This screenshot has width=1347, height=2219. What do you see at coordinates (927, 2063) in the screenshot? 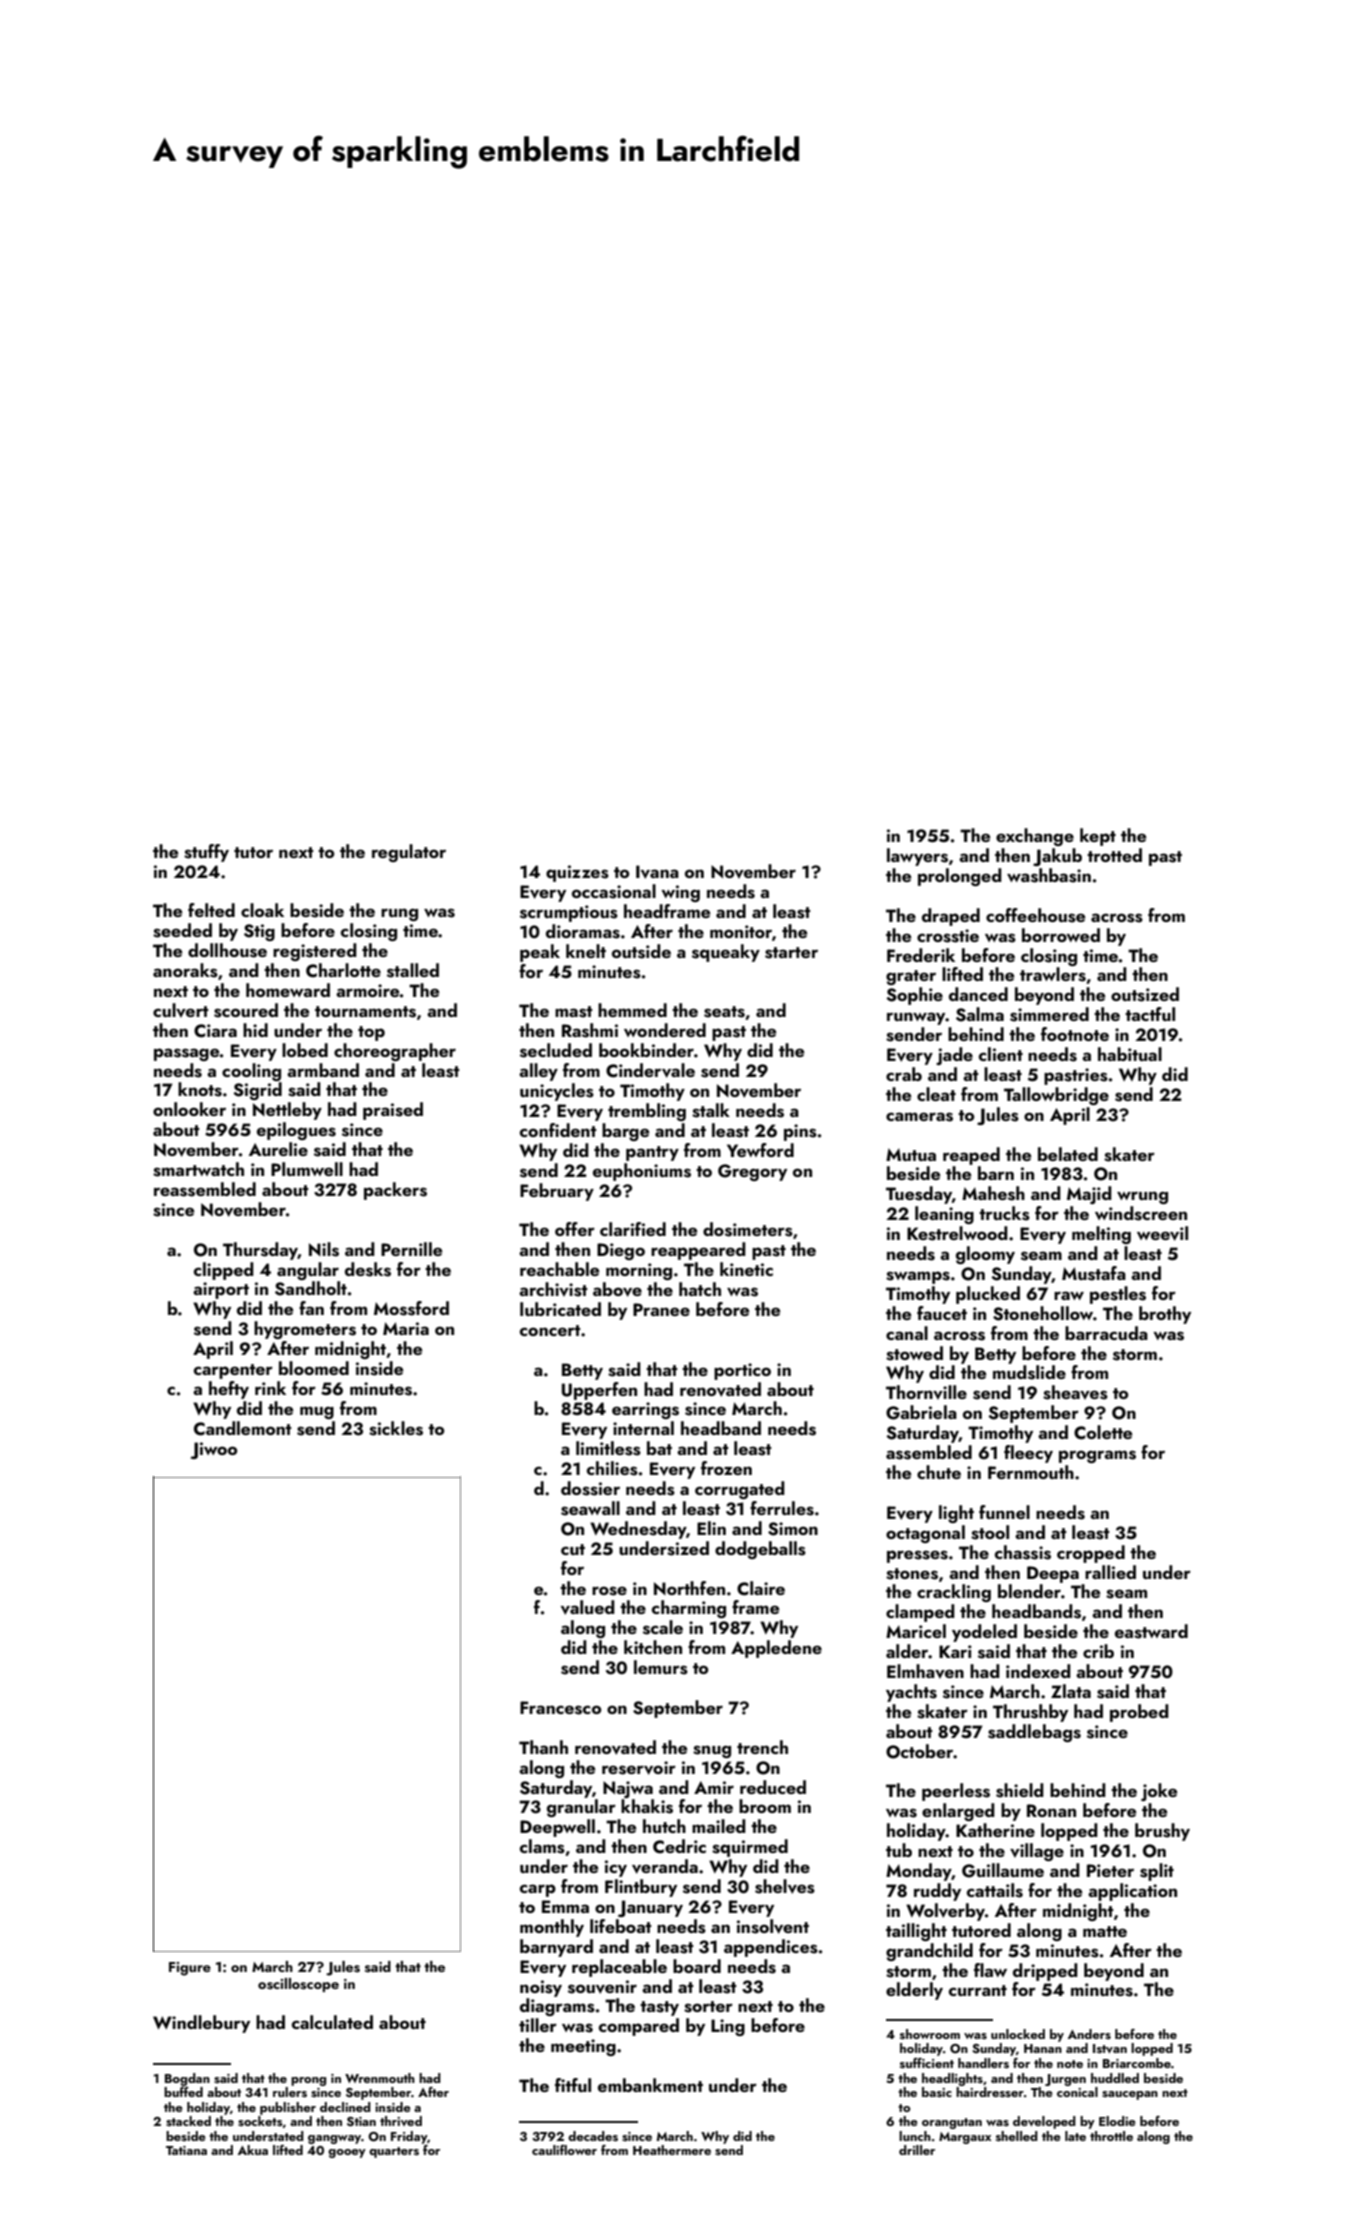
I see `sufficient` at bounding box center [927, 2063].
